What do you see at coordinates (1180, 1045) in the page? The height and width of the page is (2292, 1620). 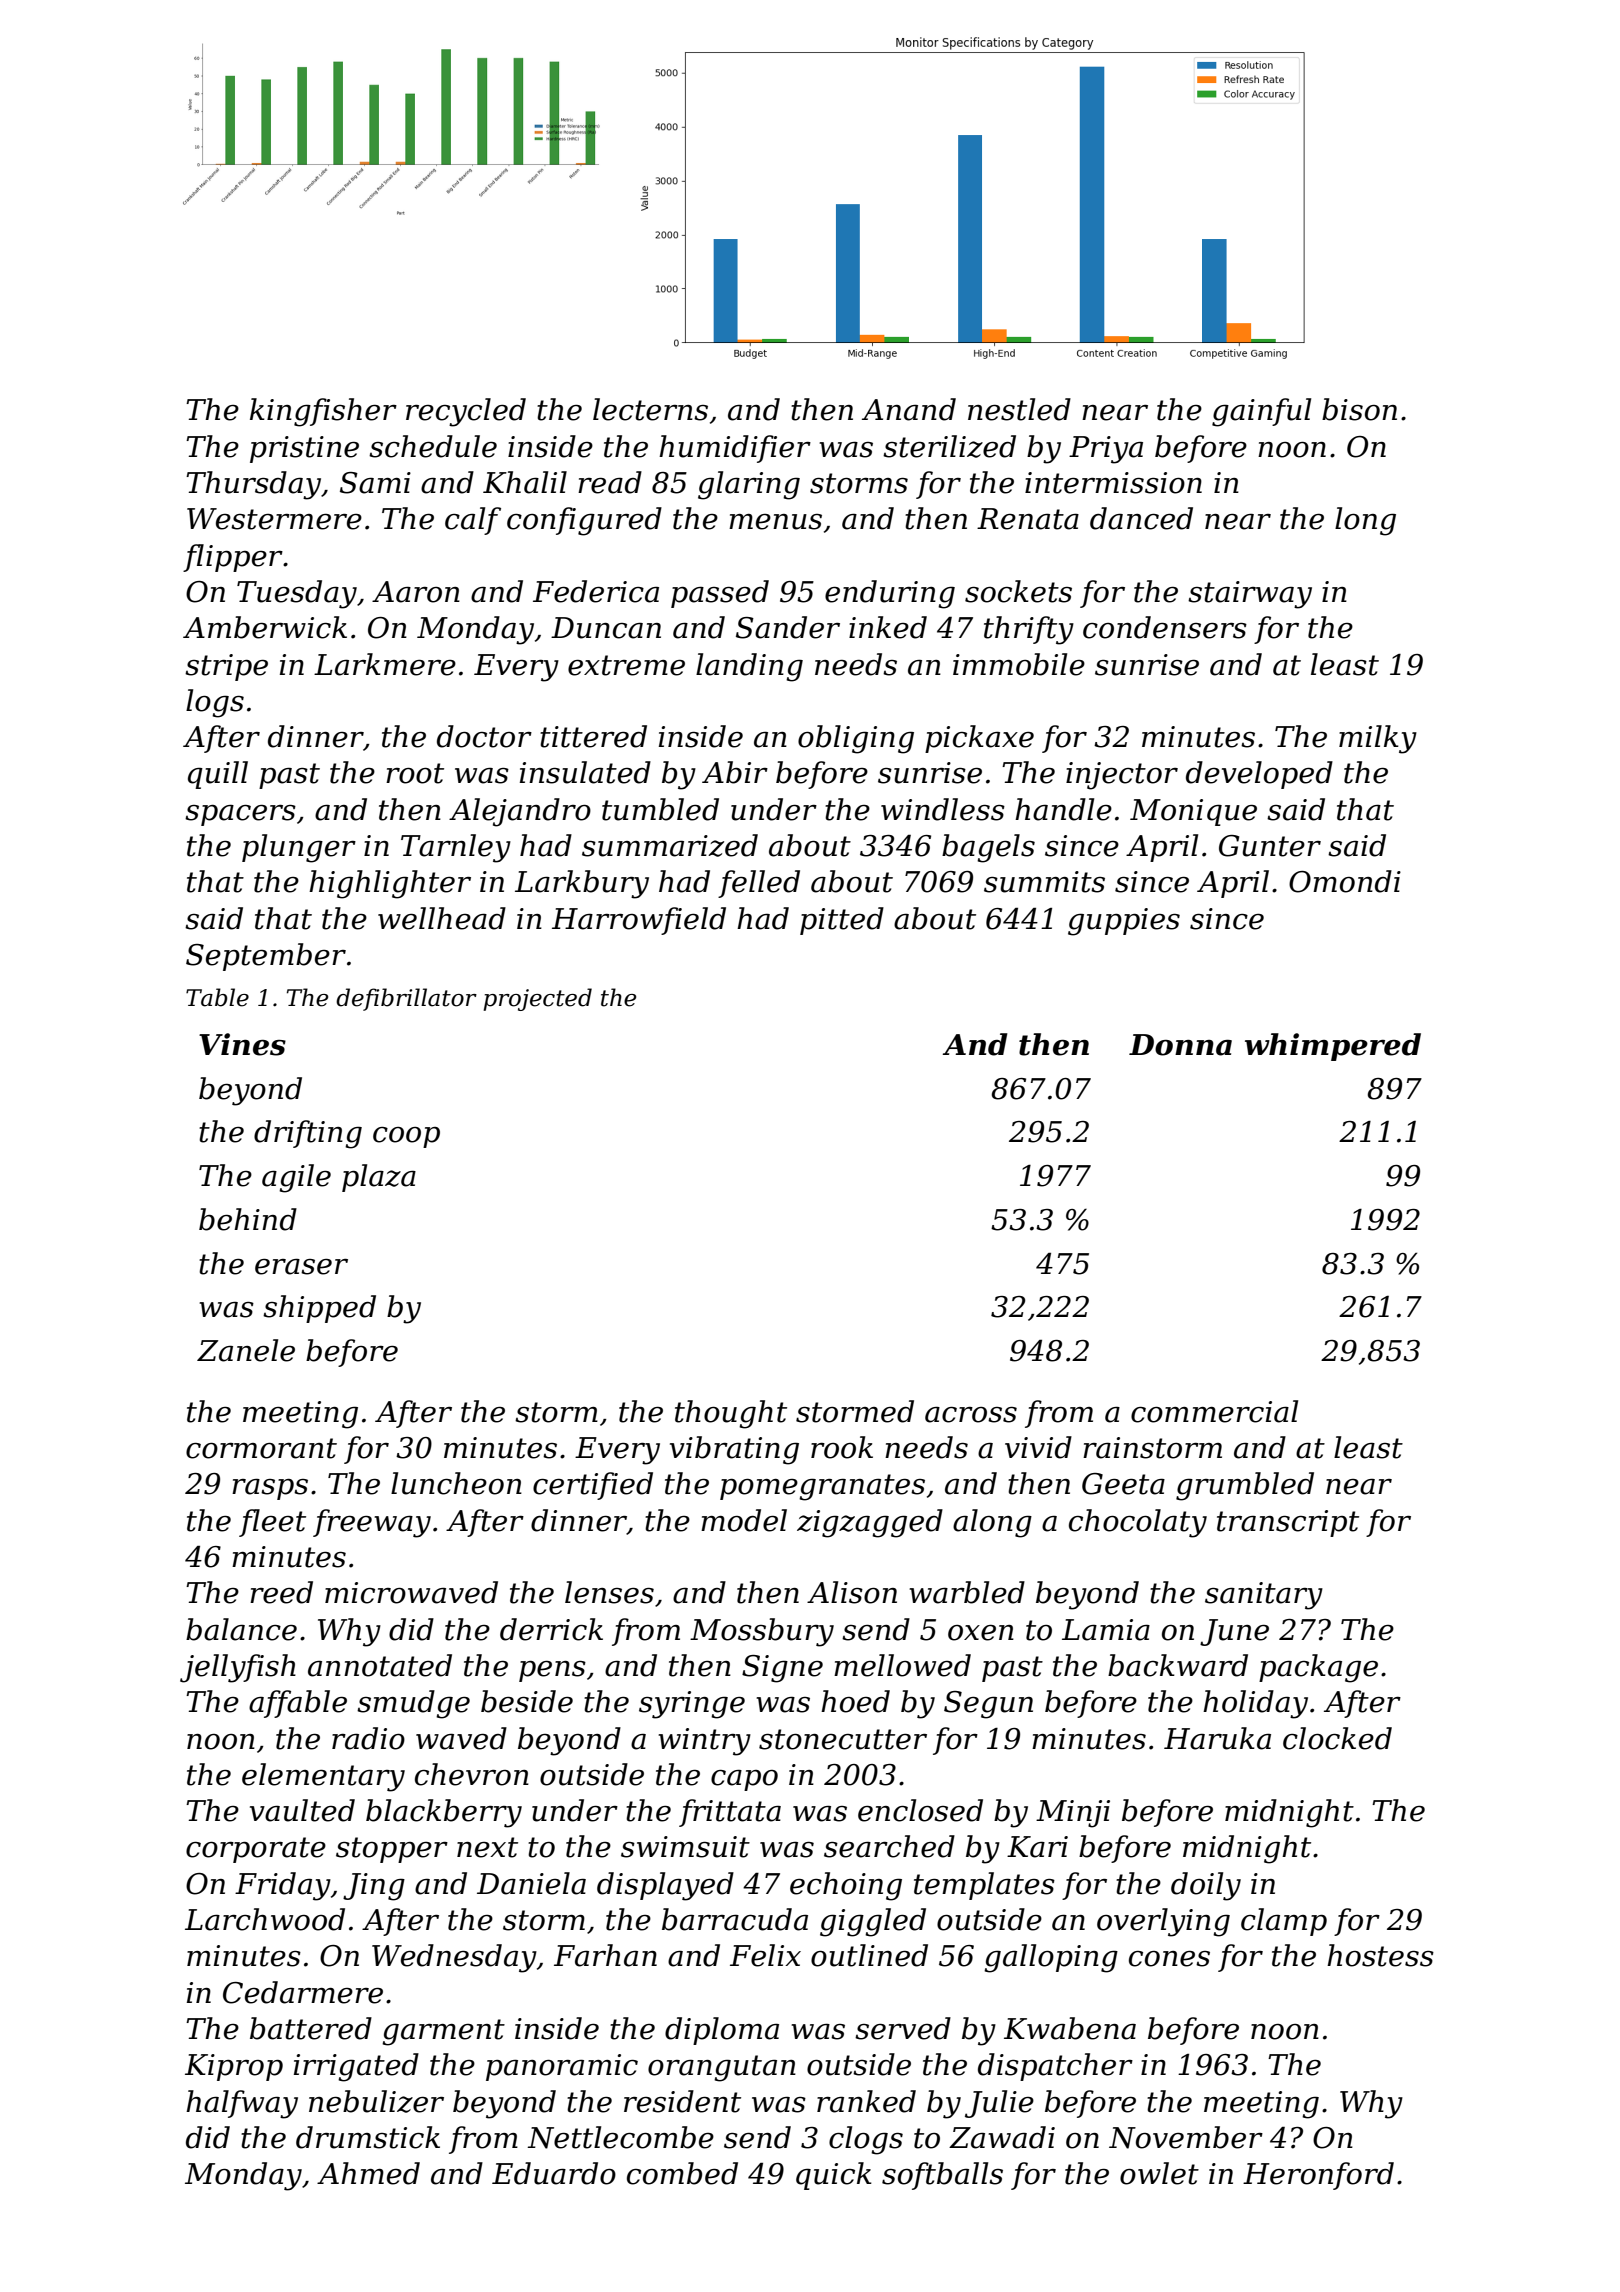 I see `Donna` at bounding box center [1180, 1045].
